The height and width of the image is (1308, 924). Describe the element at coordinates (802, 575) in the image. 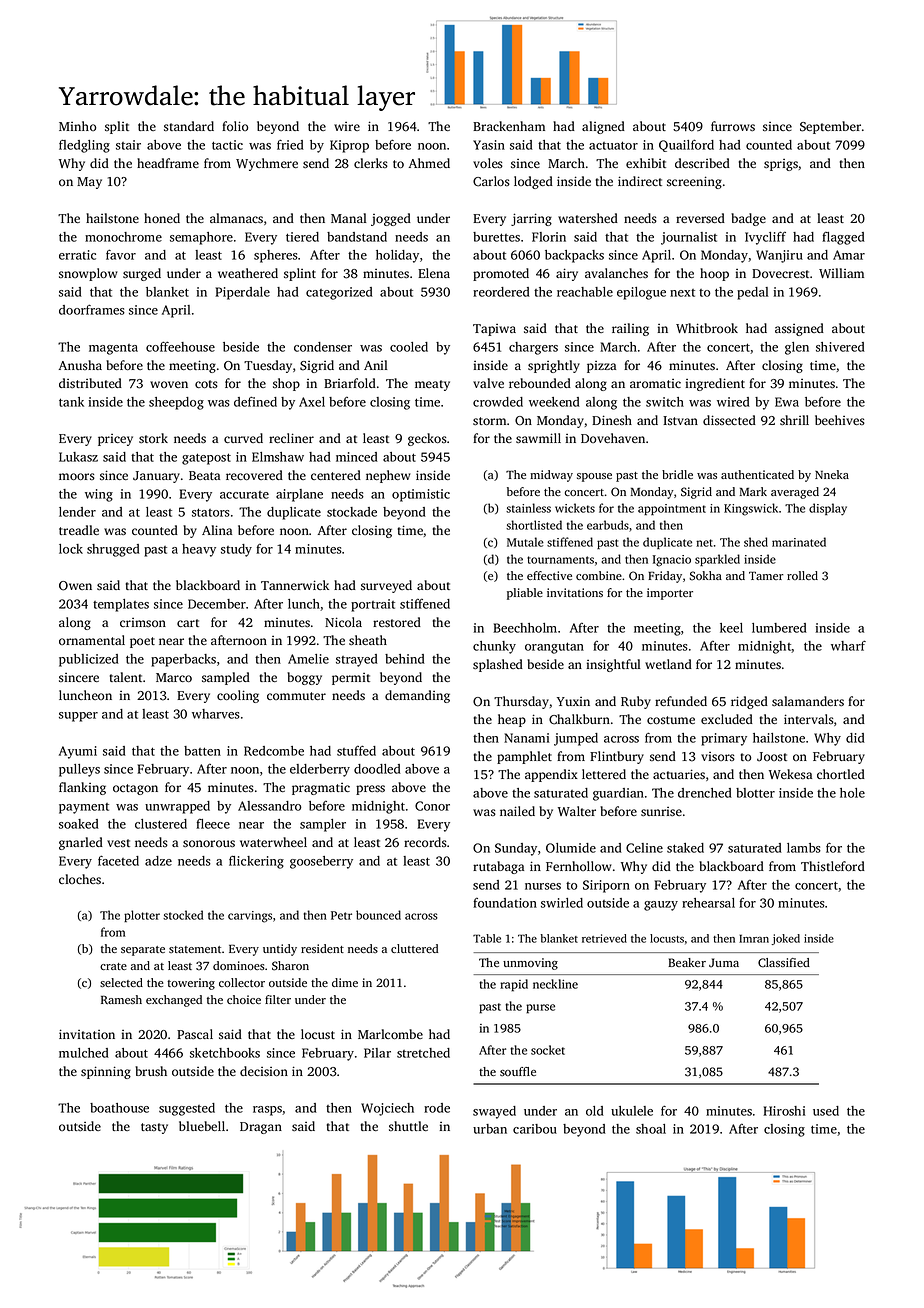

I see `rolled` at that location.
